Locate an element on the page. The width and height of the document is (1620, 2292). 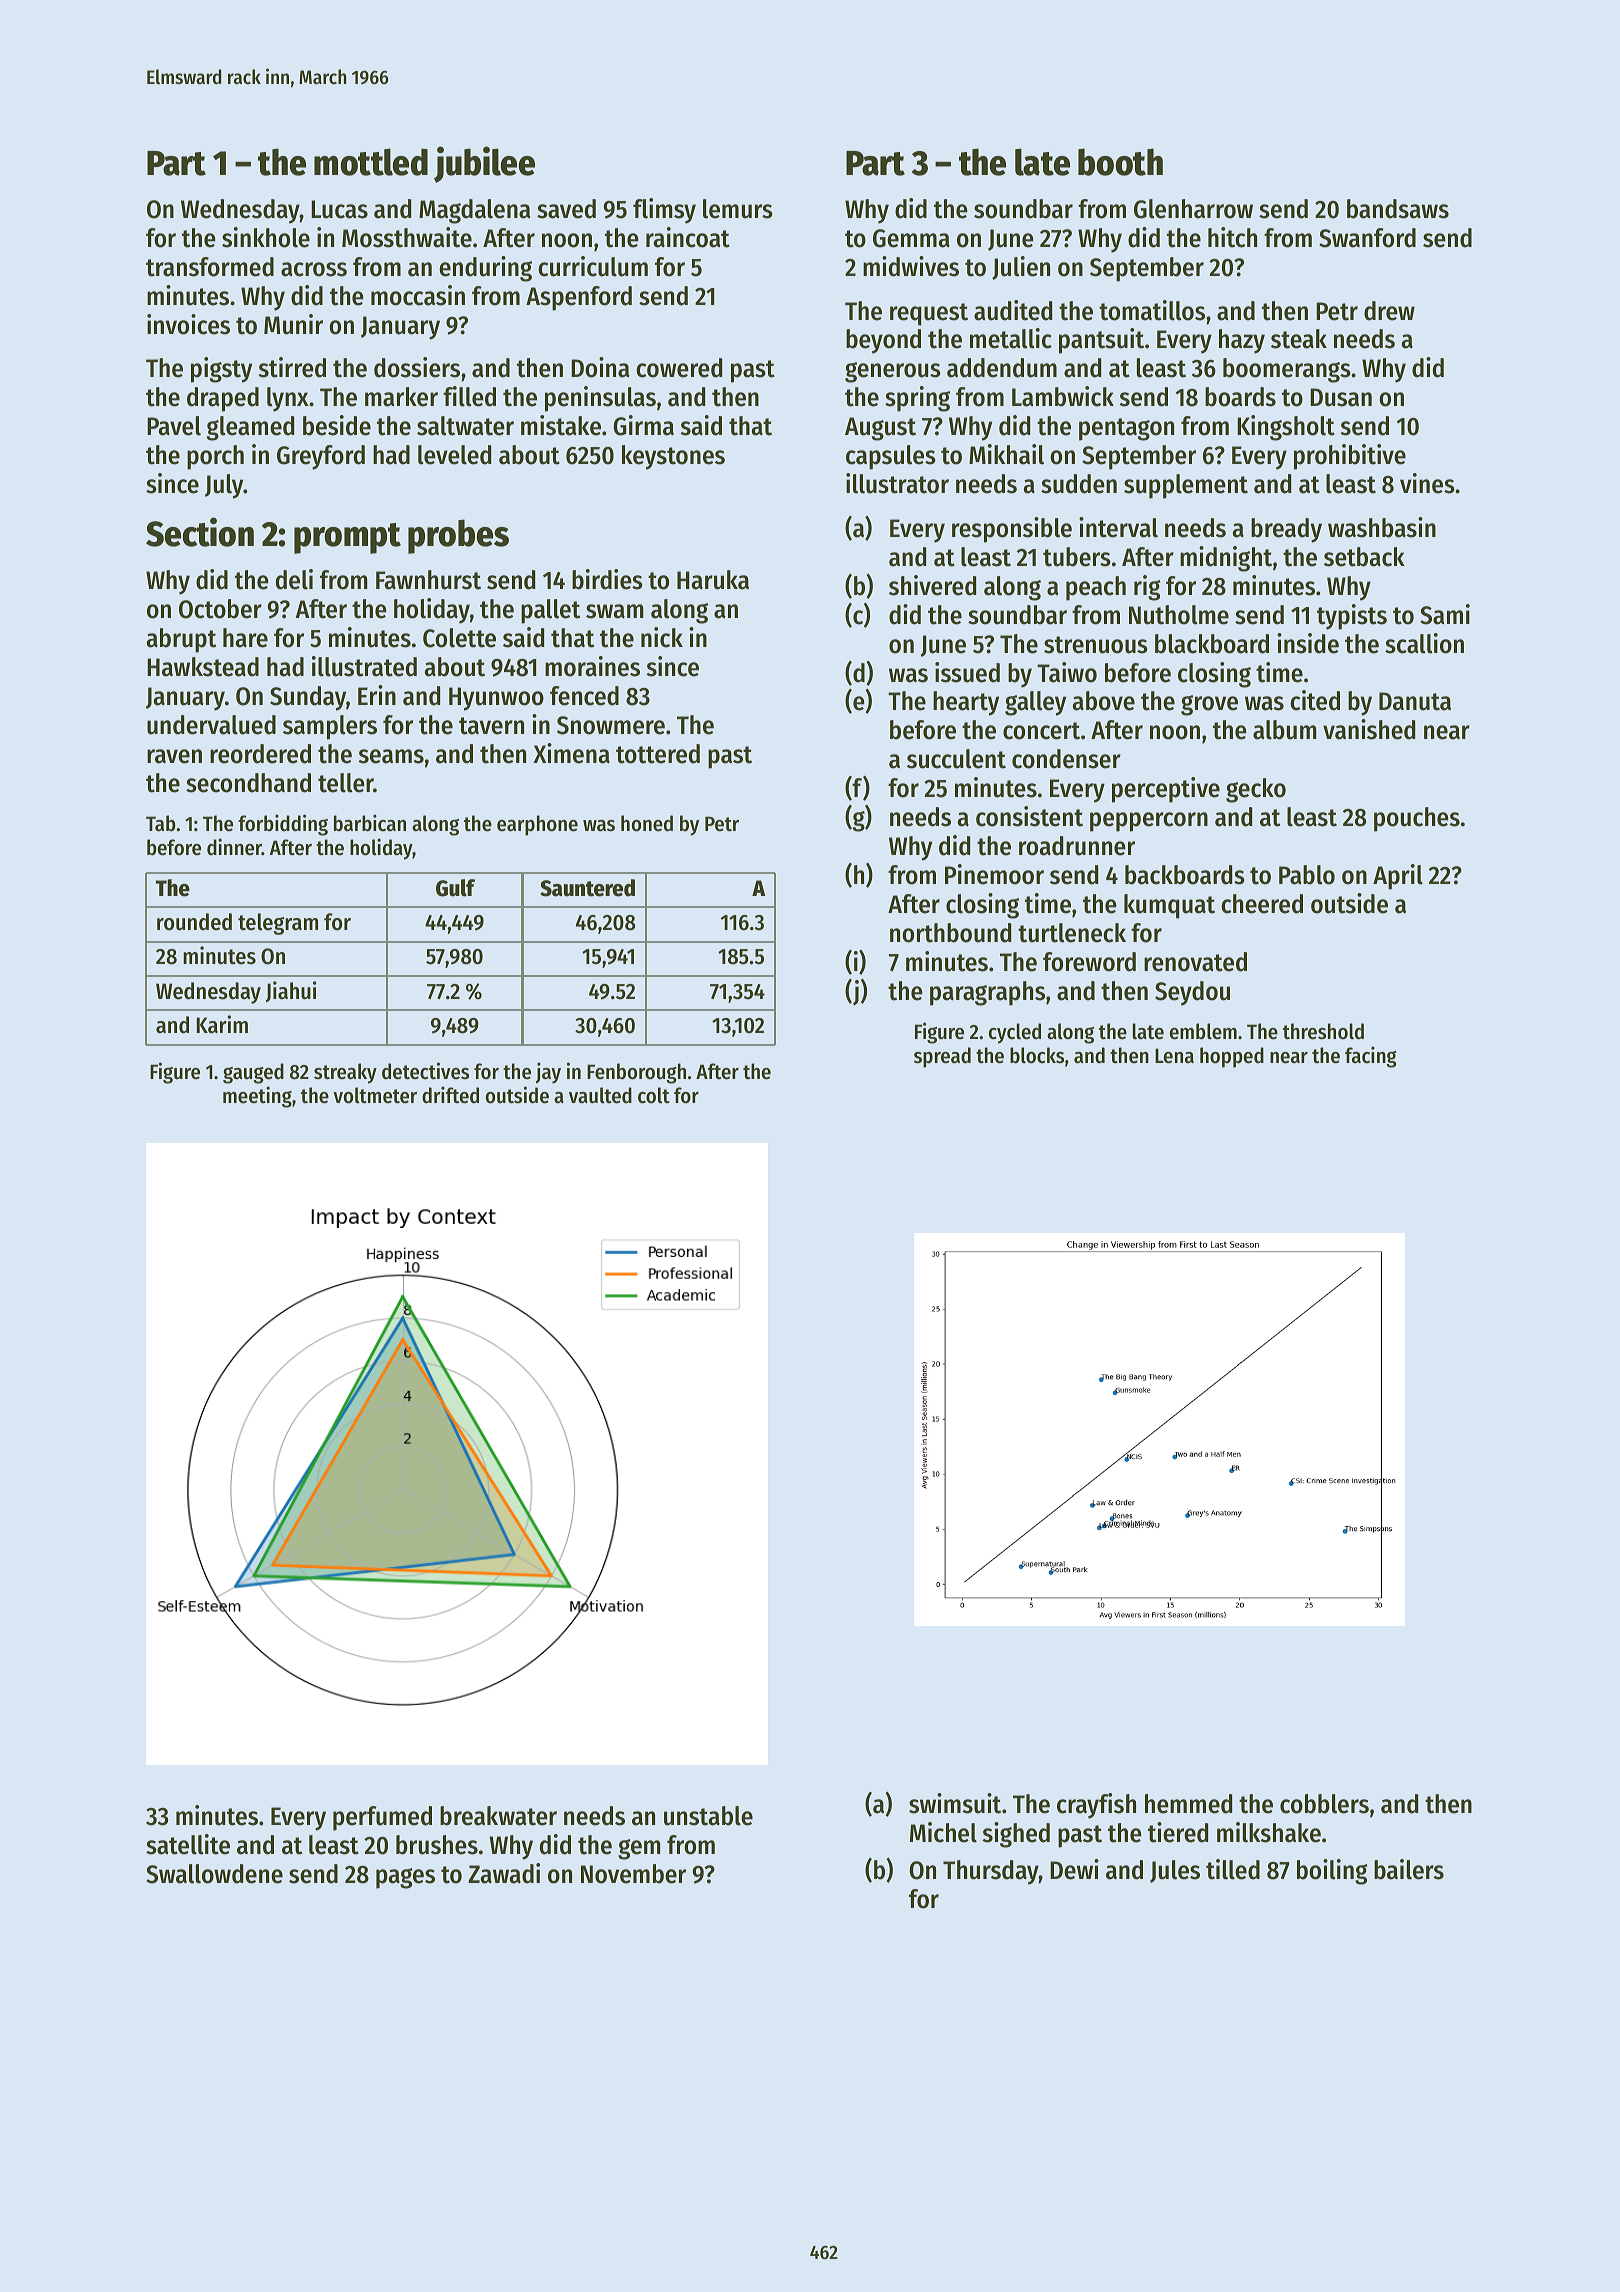
generous is located at coordinates (893, 372).
